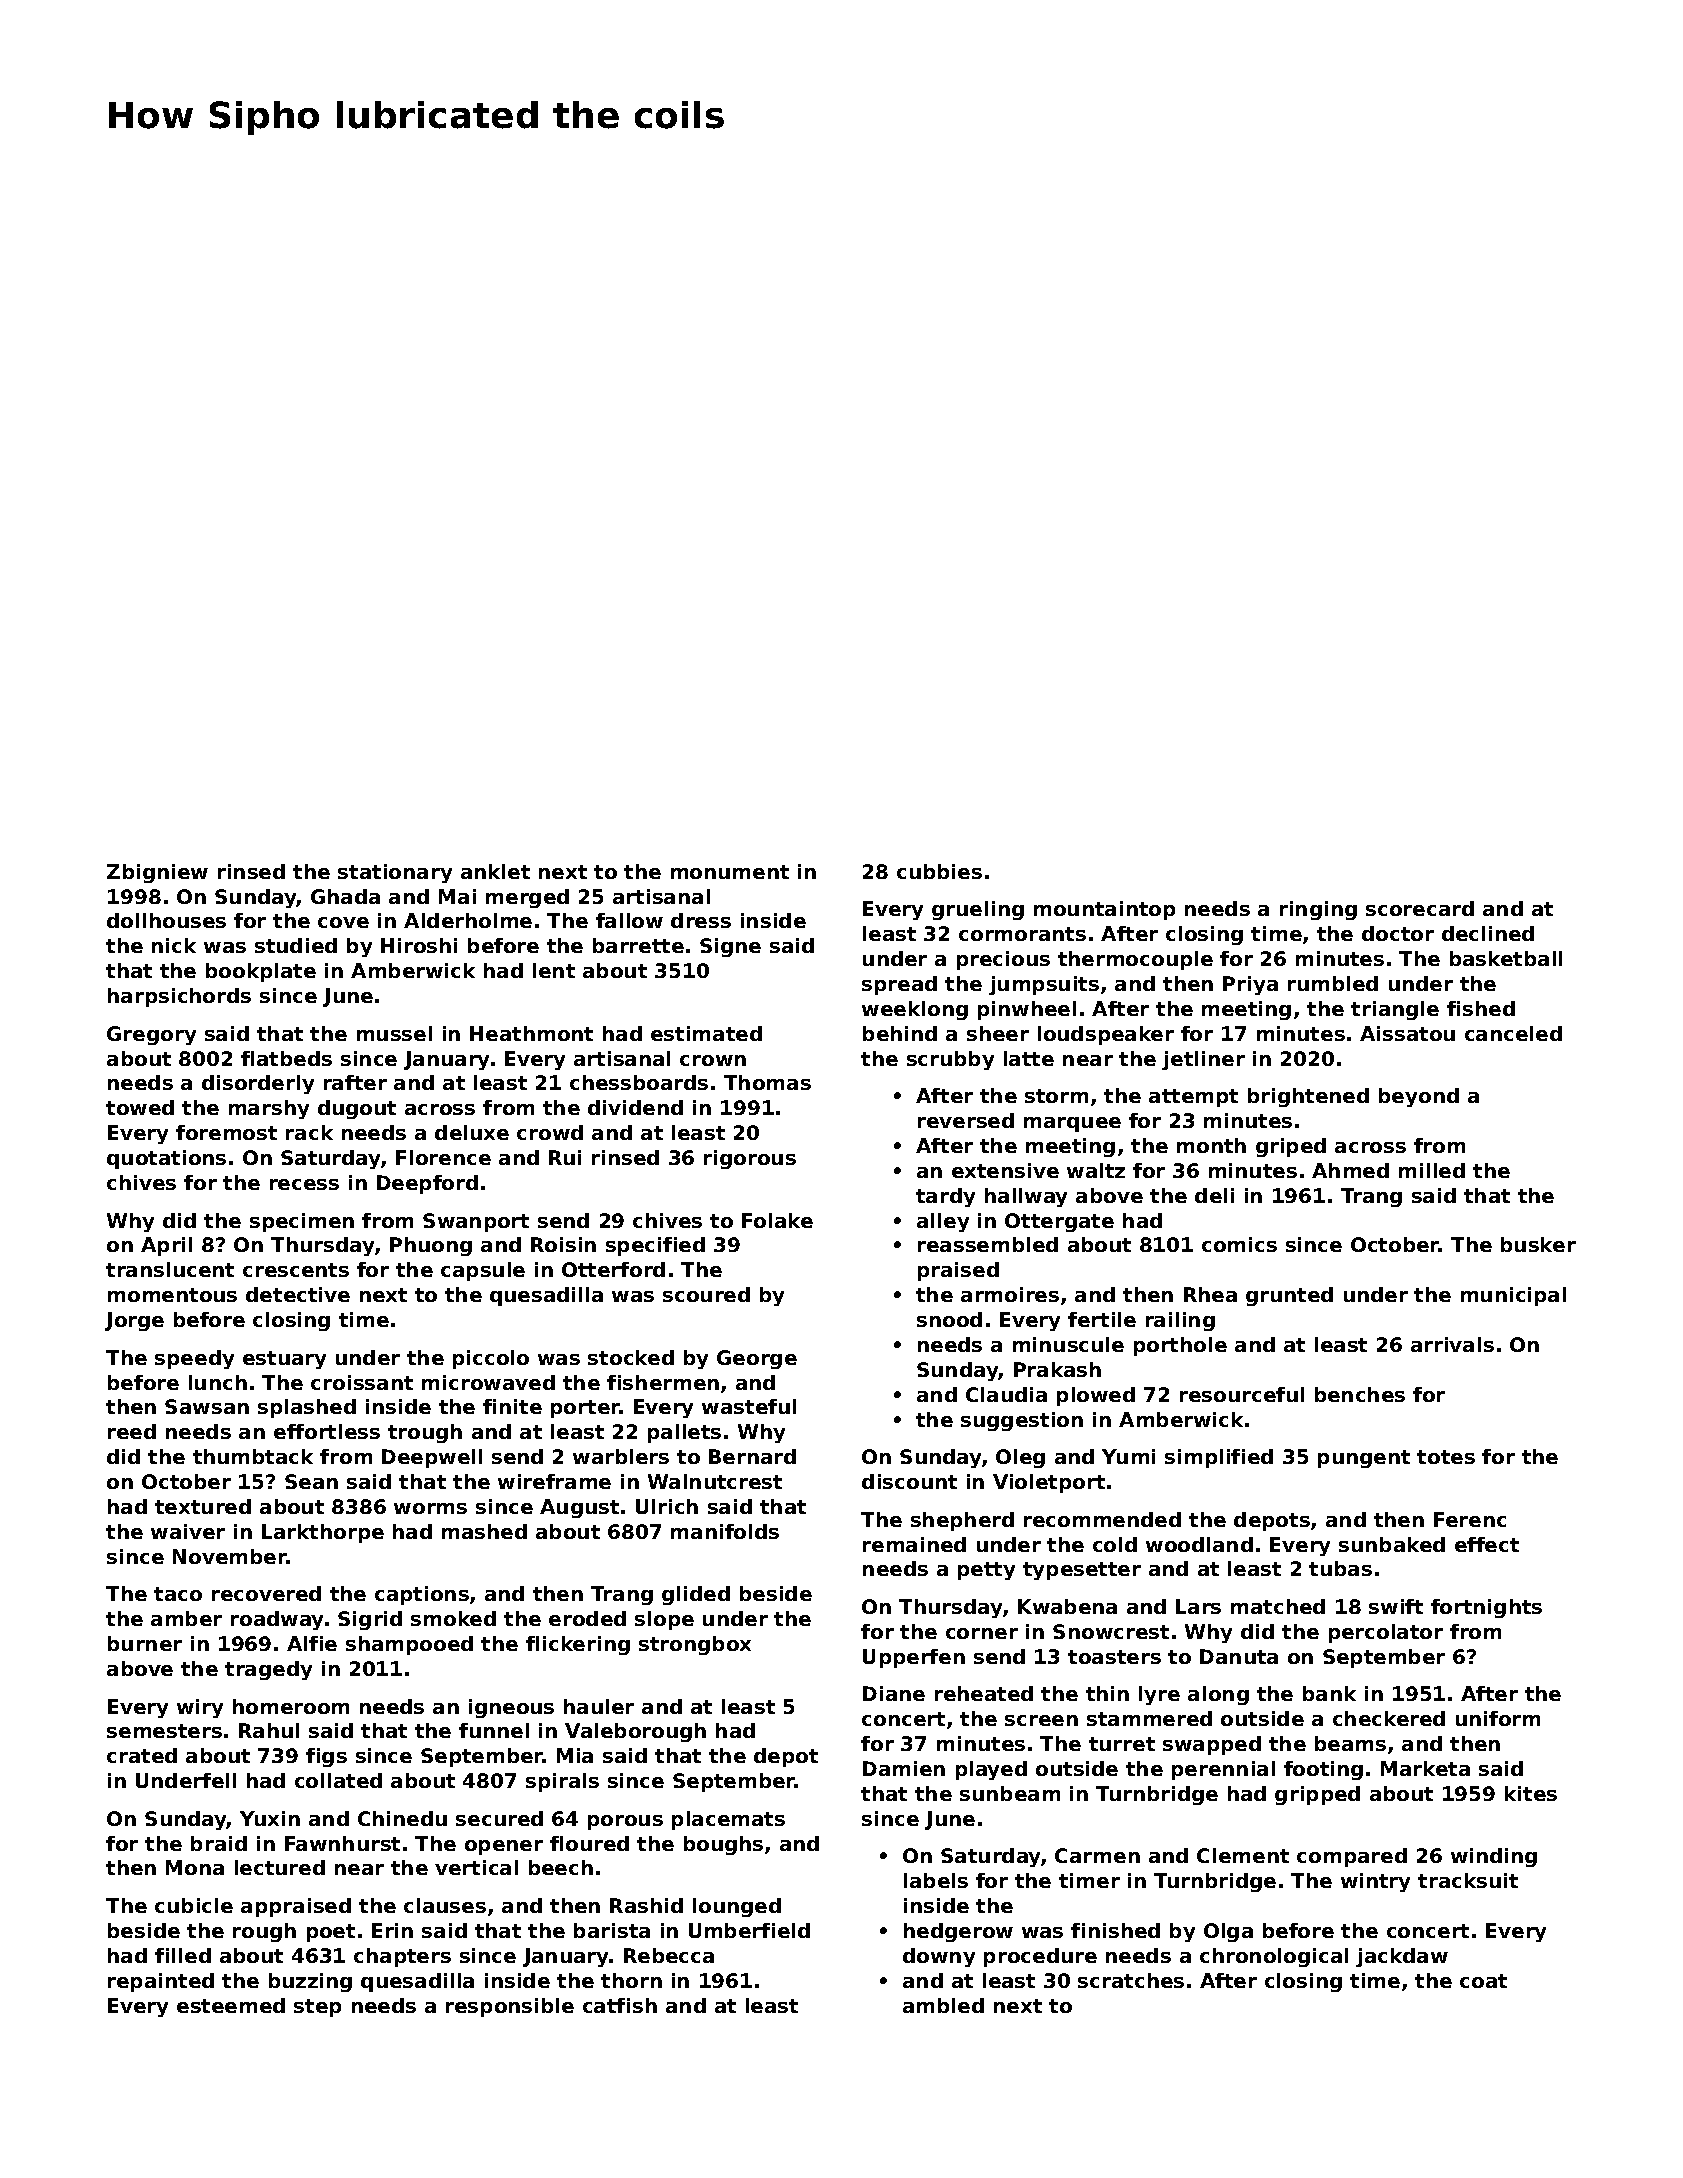  Describe the element at coordinates (1432, 1170) in the image. I see `milled` at that location.
